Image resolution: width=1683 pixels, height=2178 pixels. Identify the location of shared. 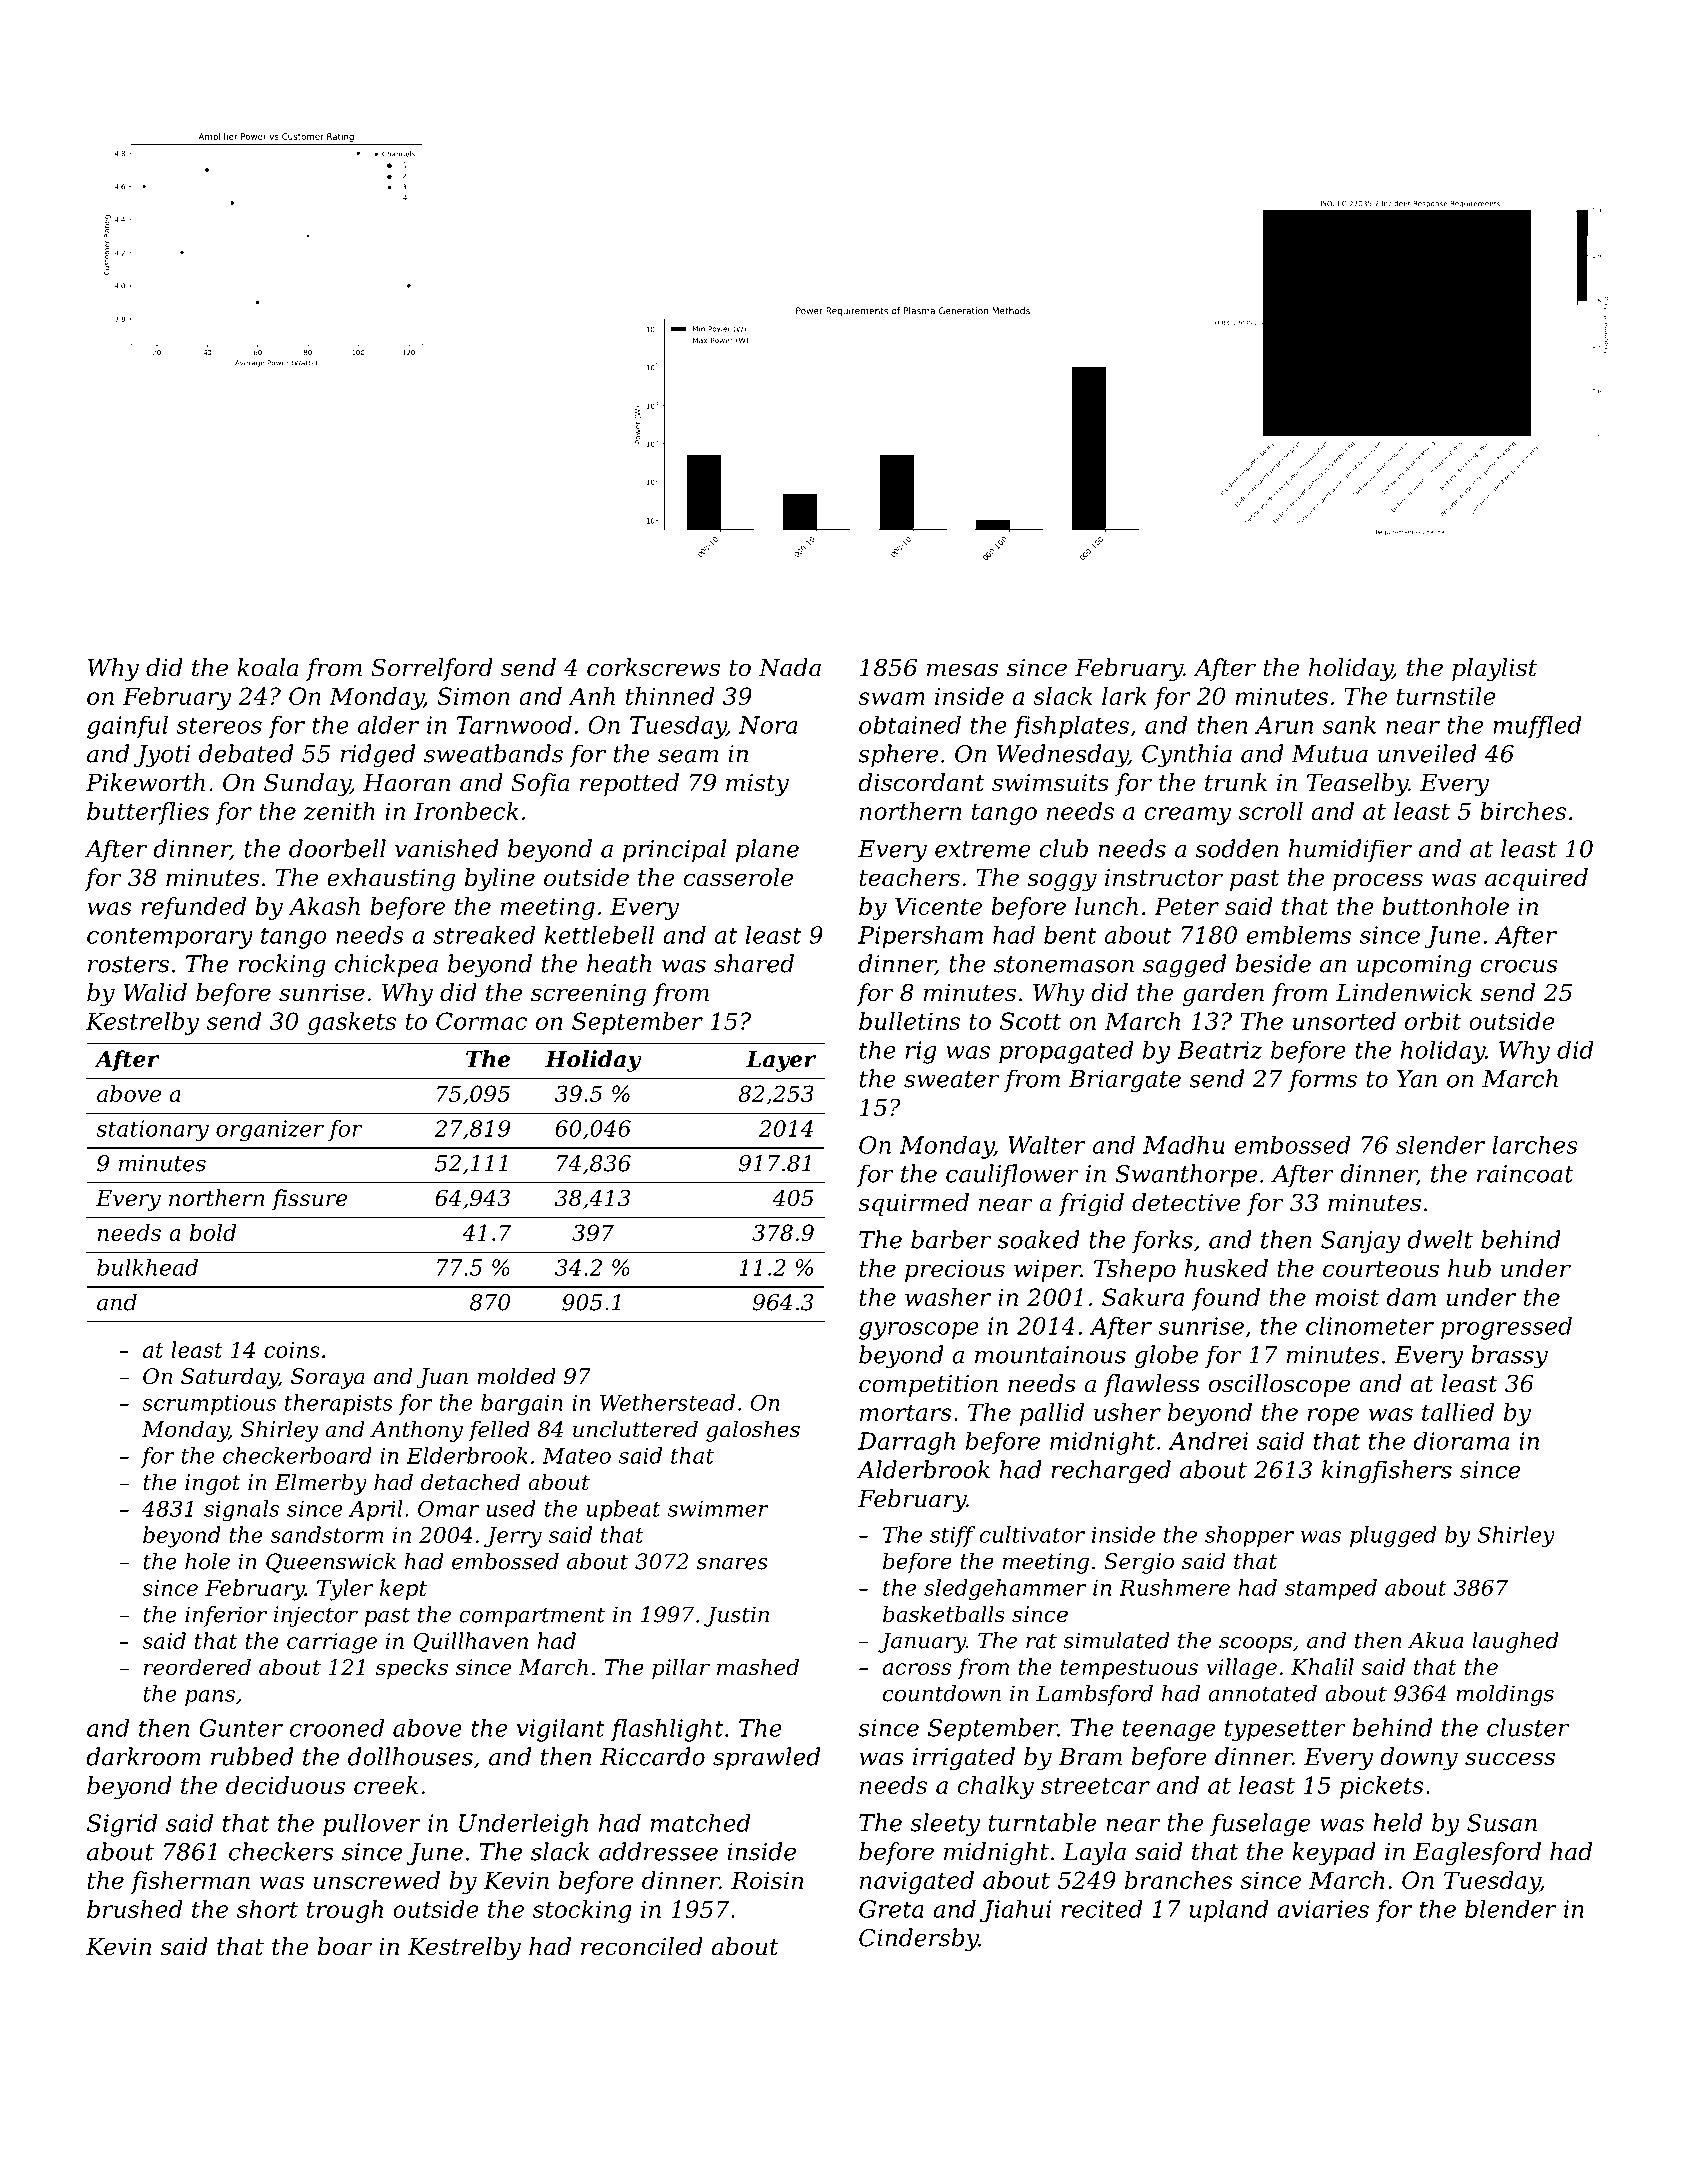
(754, 963).
